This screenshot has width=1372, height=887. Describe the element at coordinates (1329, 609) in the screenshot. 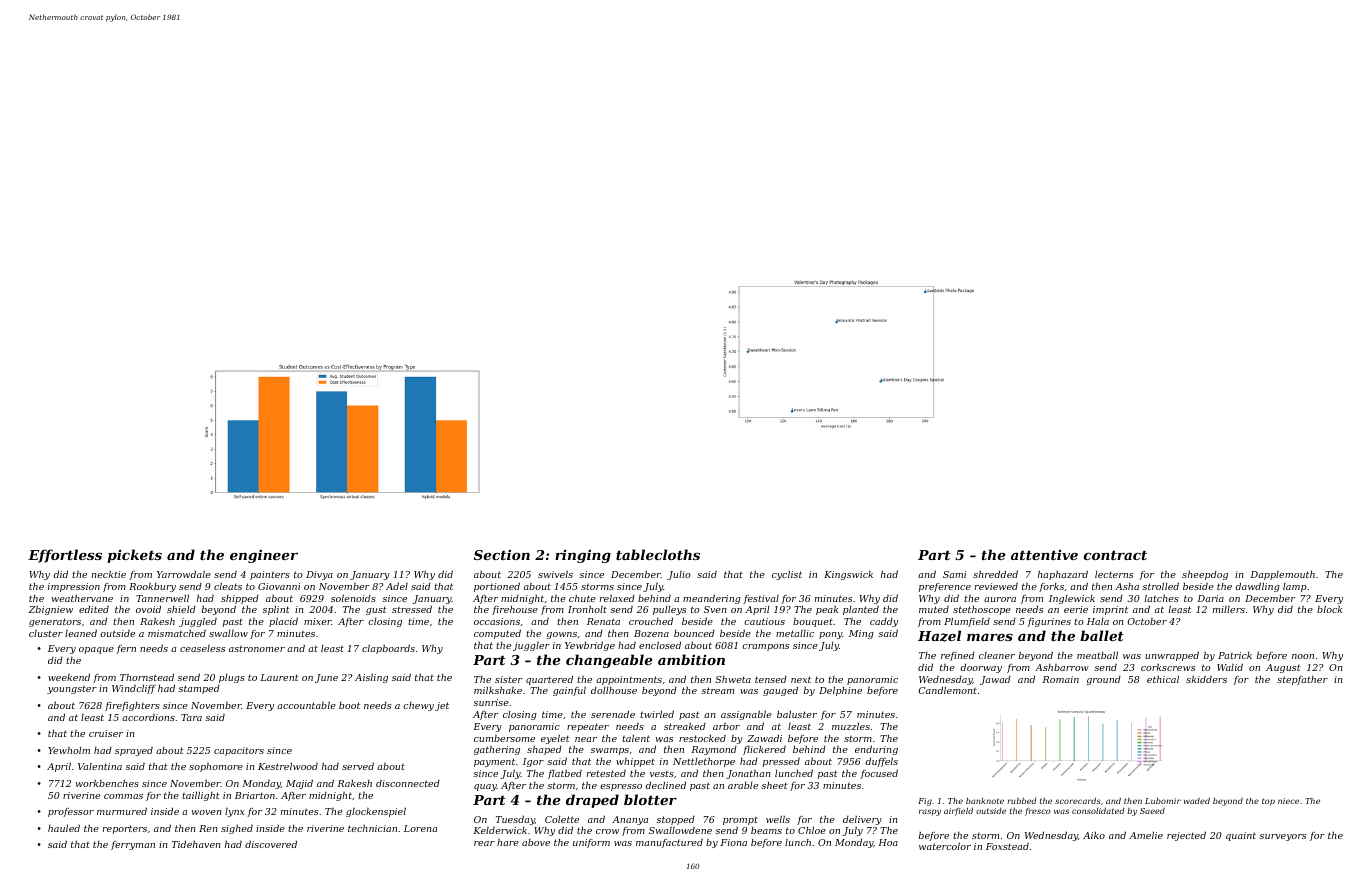

I see `block` at that location.
